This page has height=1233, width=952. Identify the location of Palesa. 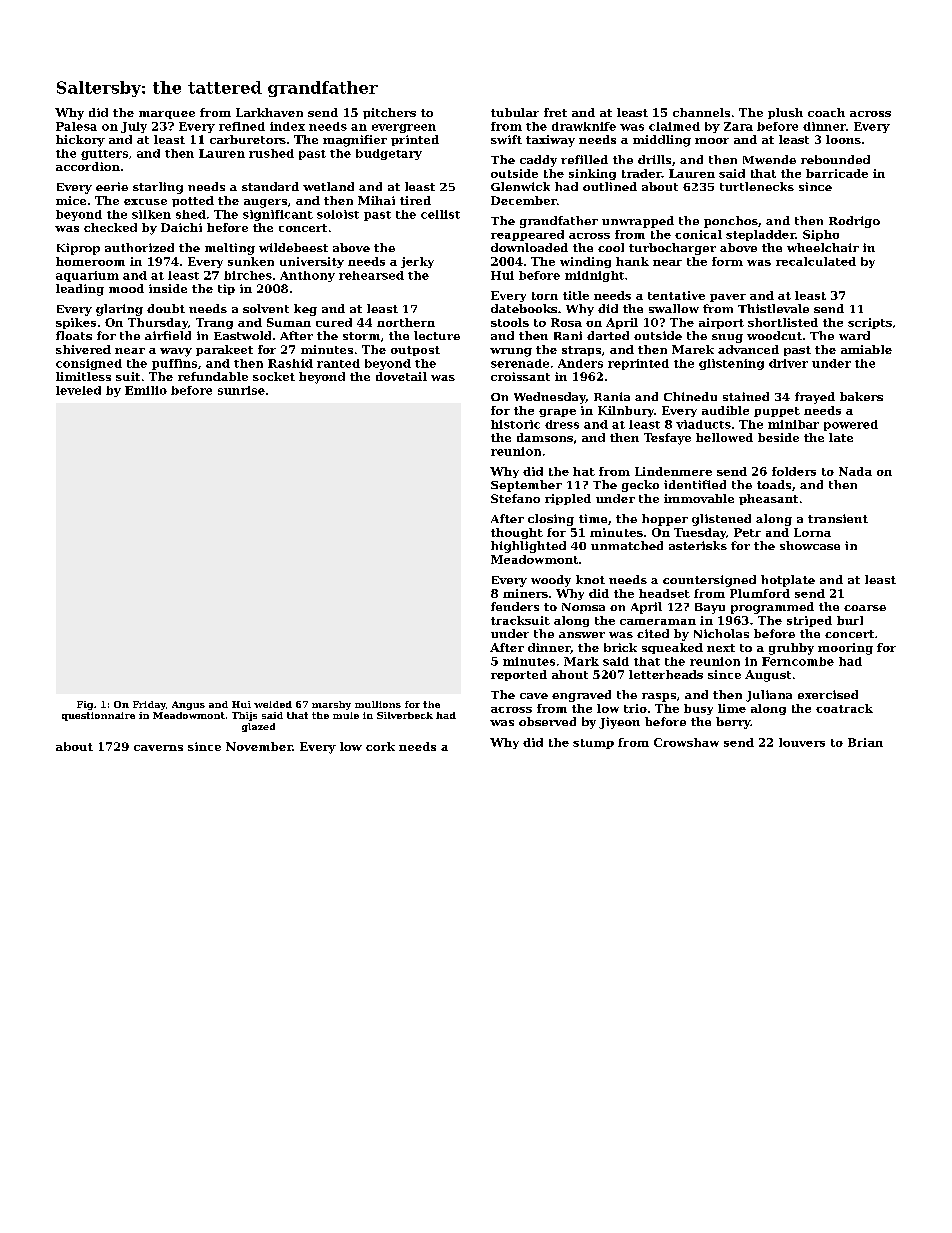
(76, 126).
